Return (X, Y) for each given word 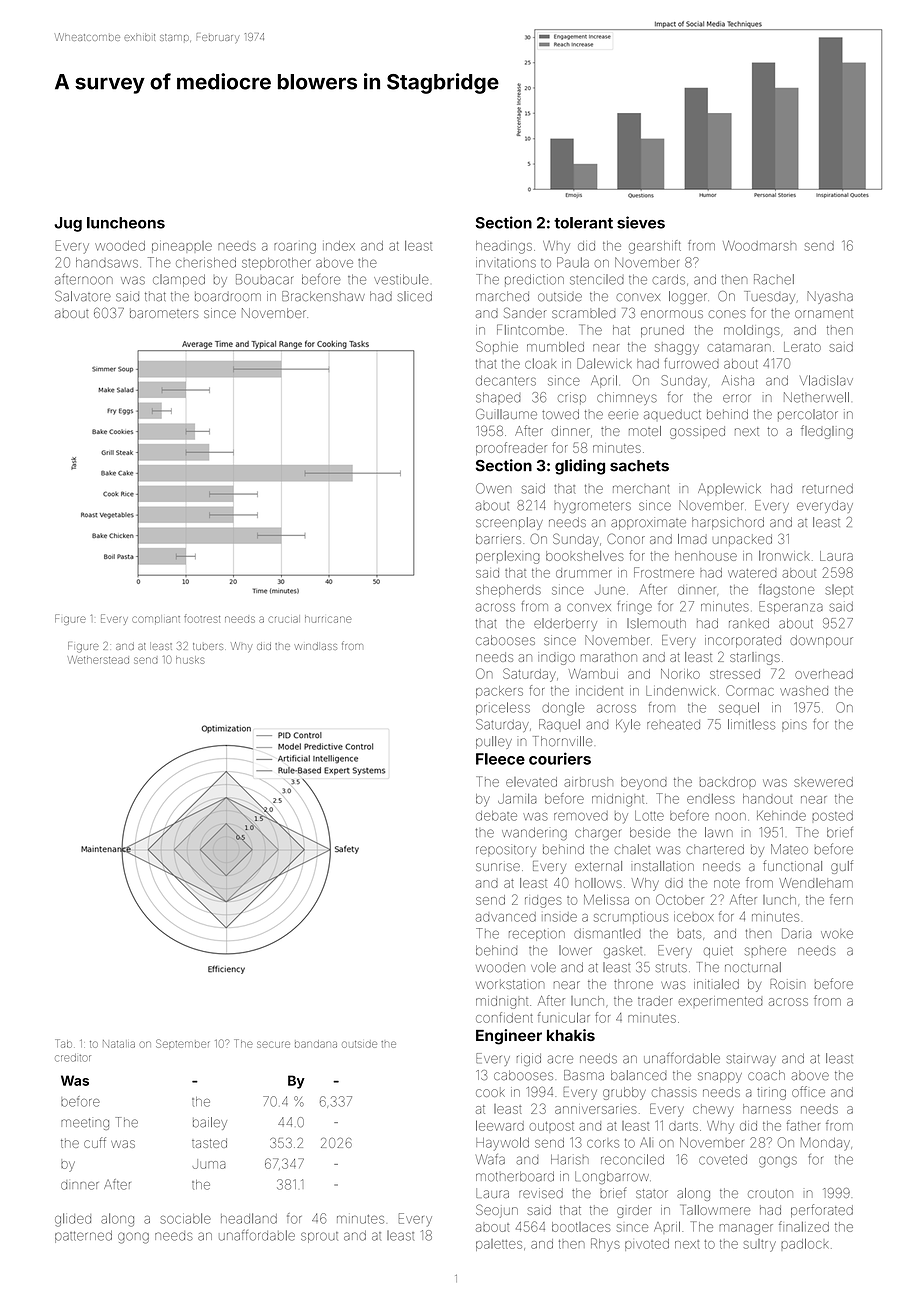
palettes (499, 1245)
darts (683, 1126)
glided (73, 1220)
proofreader (511, 448)
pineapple (182, 247)
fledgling (827, 432)
